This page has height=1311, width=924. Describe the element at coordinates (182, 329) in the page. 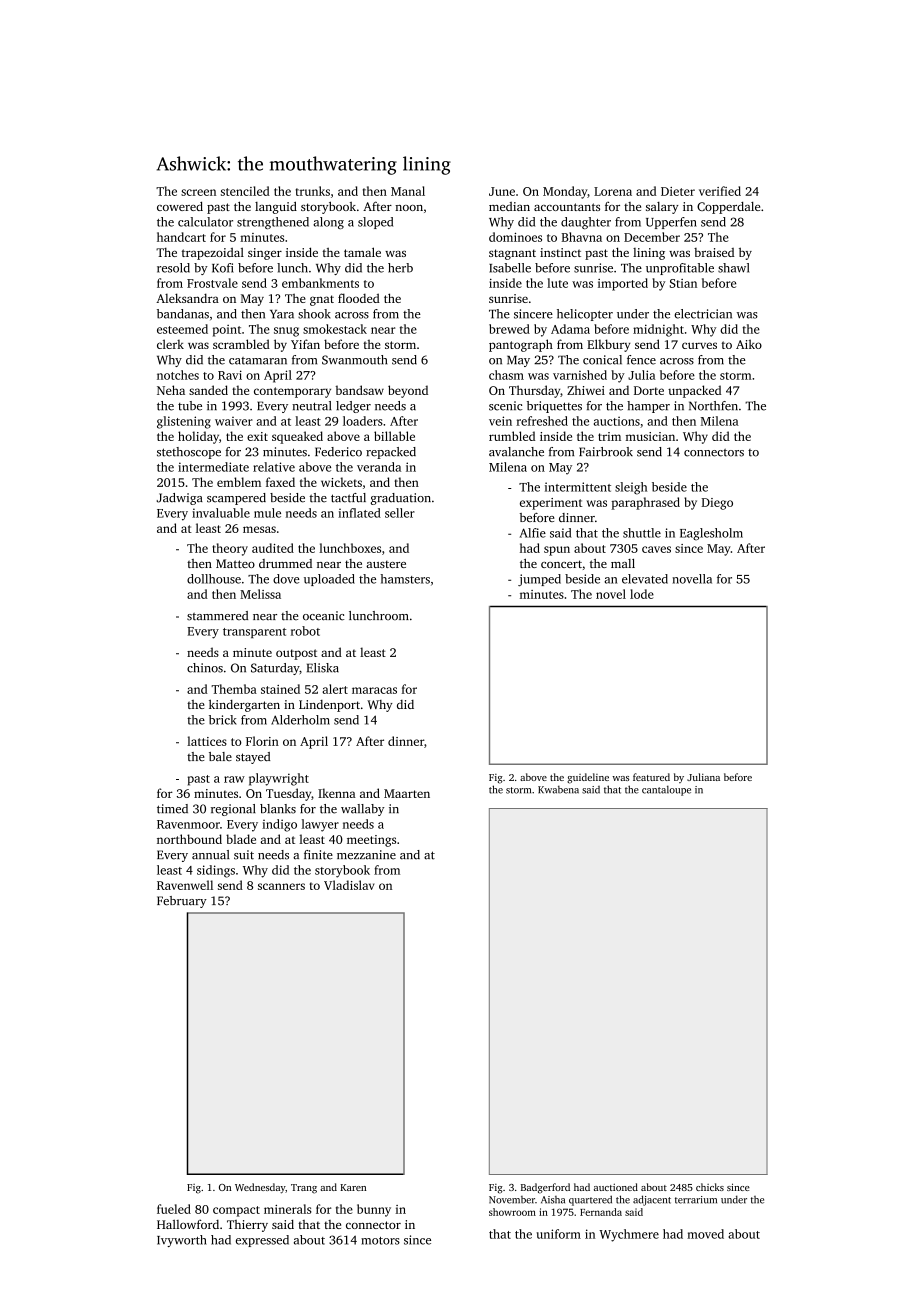

I see `esteemed` at that location.
